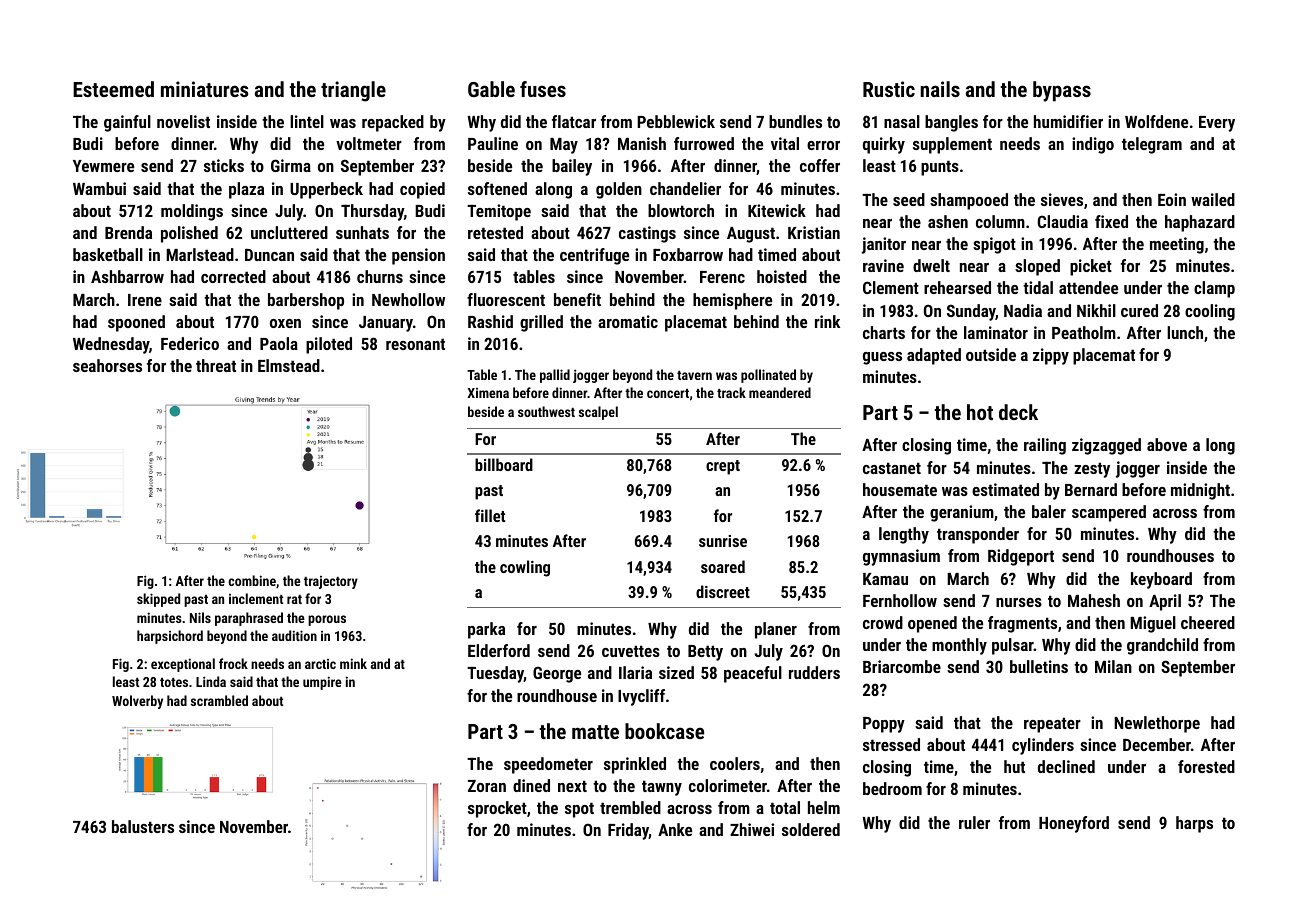 The image size is (1308, 924). What do you see at coordinates (814, 232) in the screenshot?
I see `Kristian` at bounding box center [814, 232].
